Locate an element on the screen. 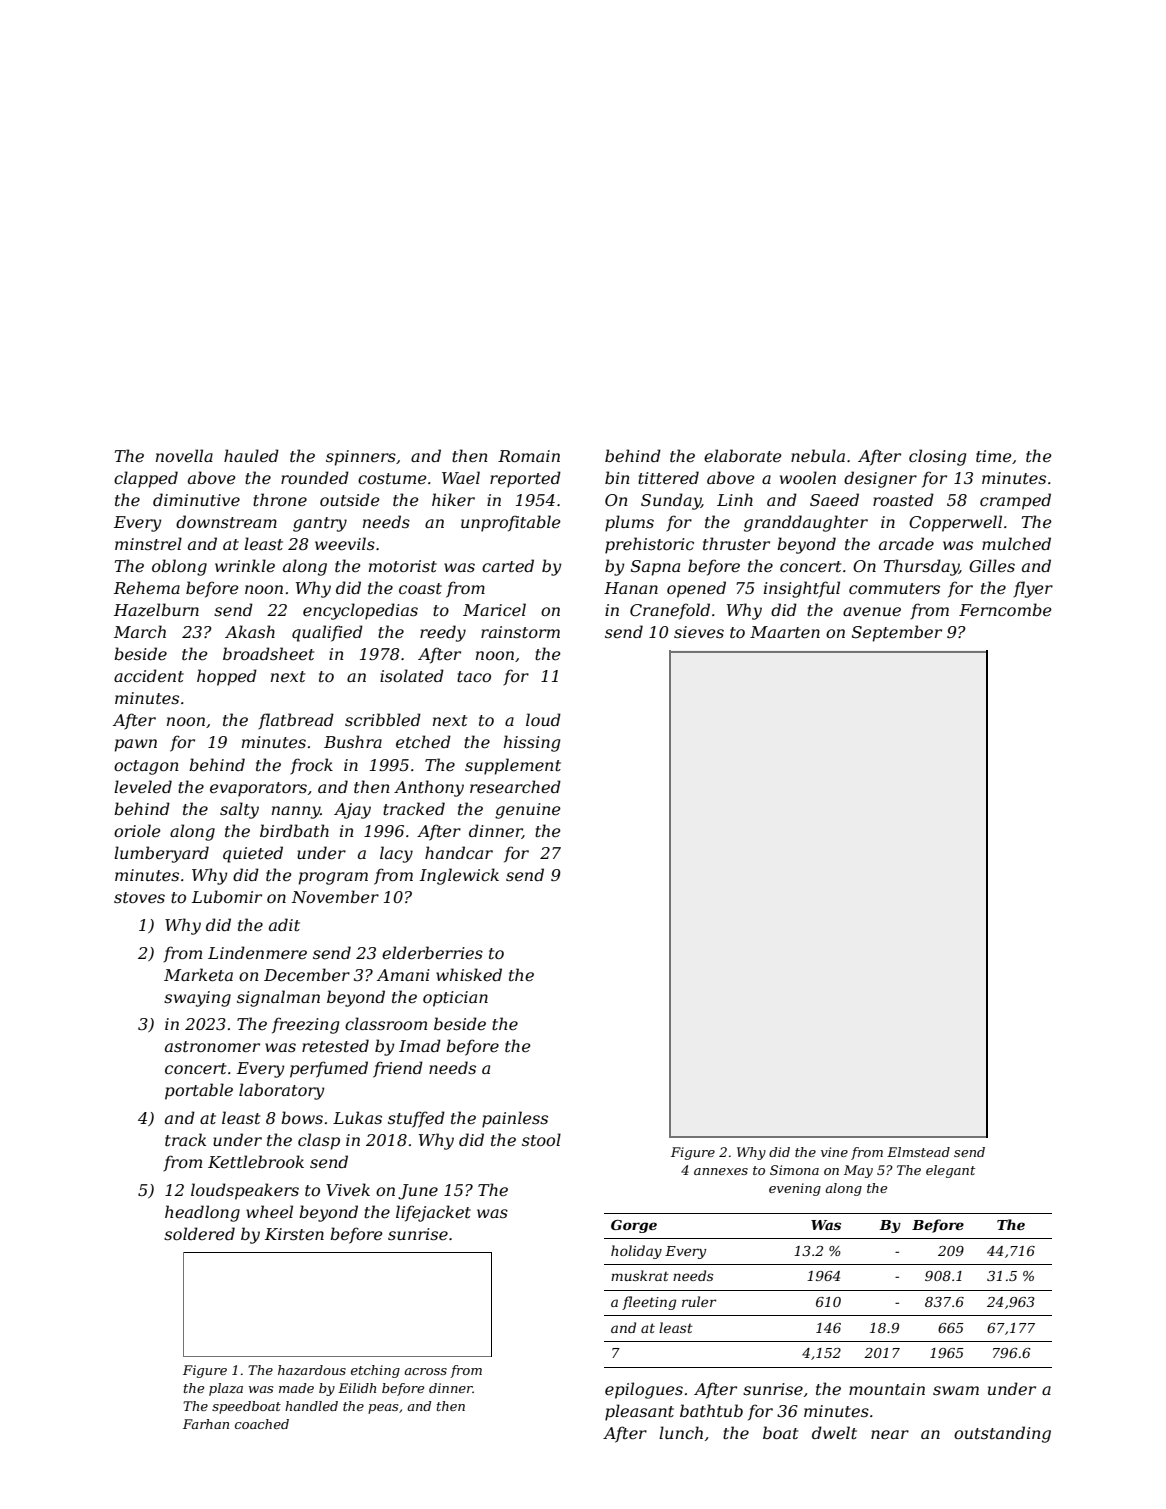 The width and height of the screenshot is (1166, 1509). hissing is located at coordinates (532, 743).
